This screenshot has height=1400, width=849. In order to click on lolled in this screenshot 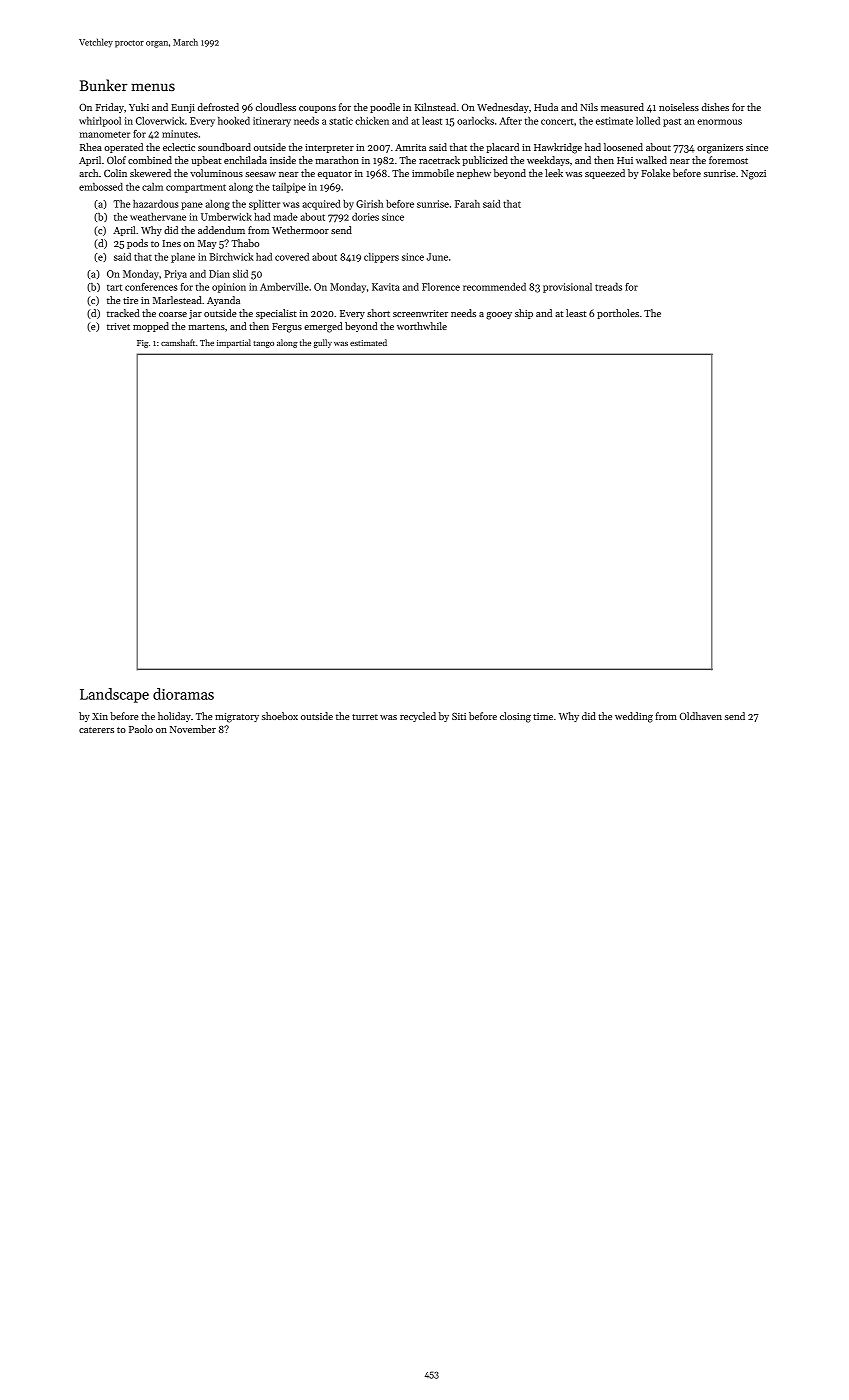, I will do `click(648, 121)`.
